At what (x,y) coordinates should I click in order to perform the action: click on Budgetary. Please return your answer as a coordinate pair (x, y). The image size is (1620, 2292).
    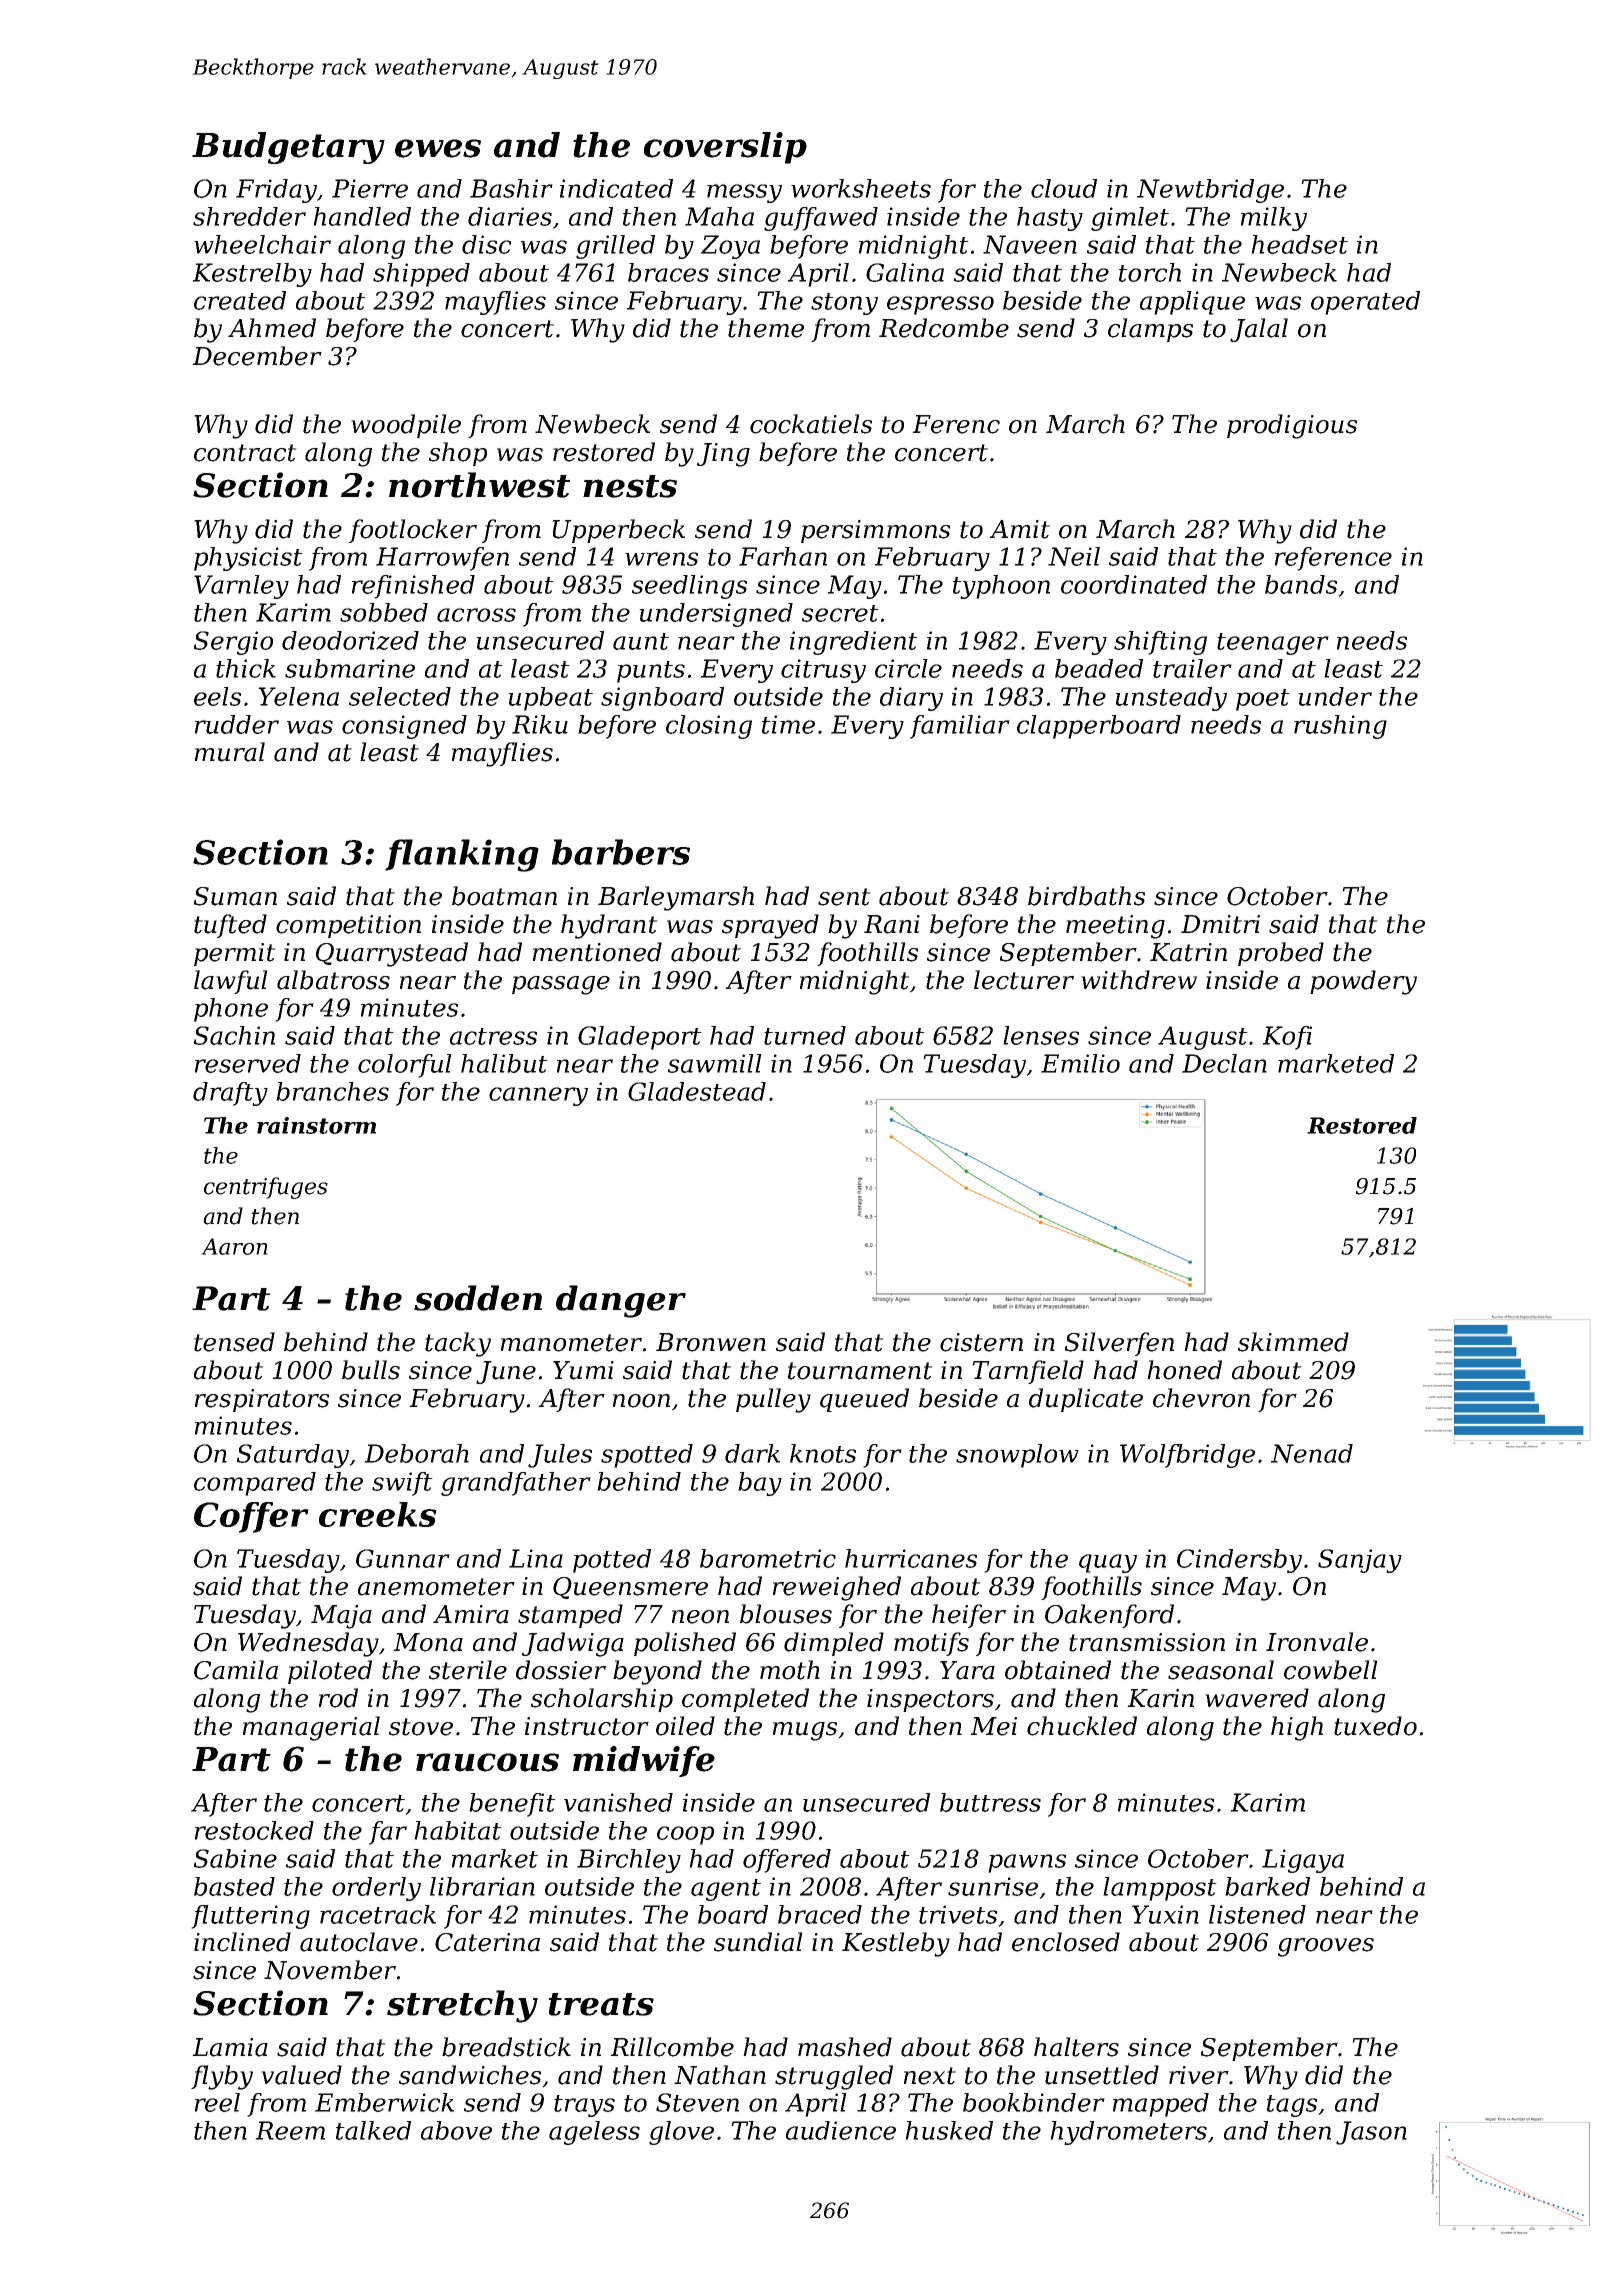
    Looking at the image, I should click on (288, 148).
